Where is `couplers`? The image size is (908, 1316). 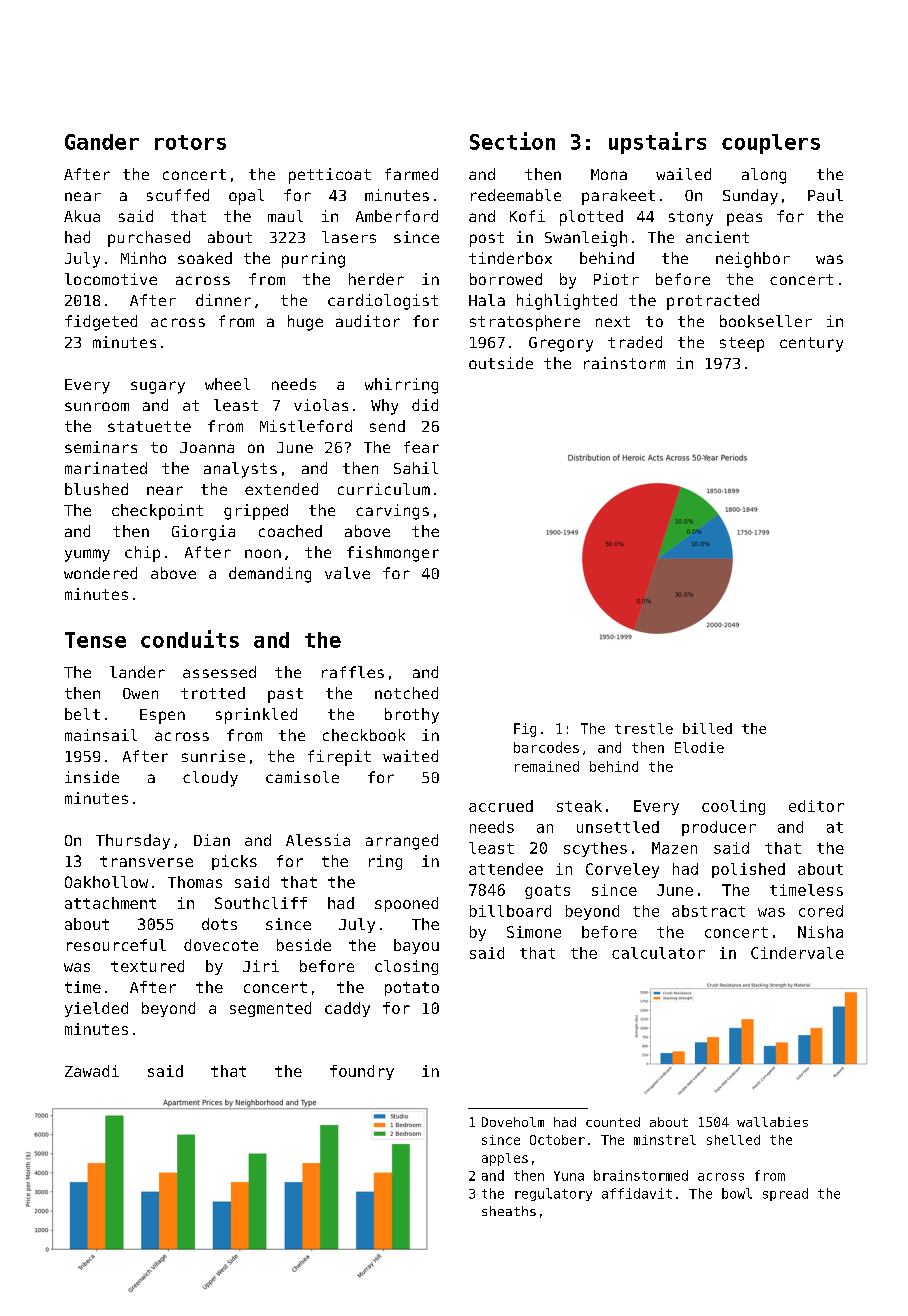 couplers is located at coordinates (771, 144).
